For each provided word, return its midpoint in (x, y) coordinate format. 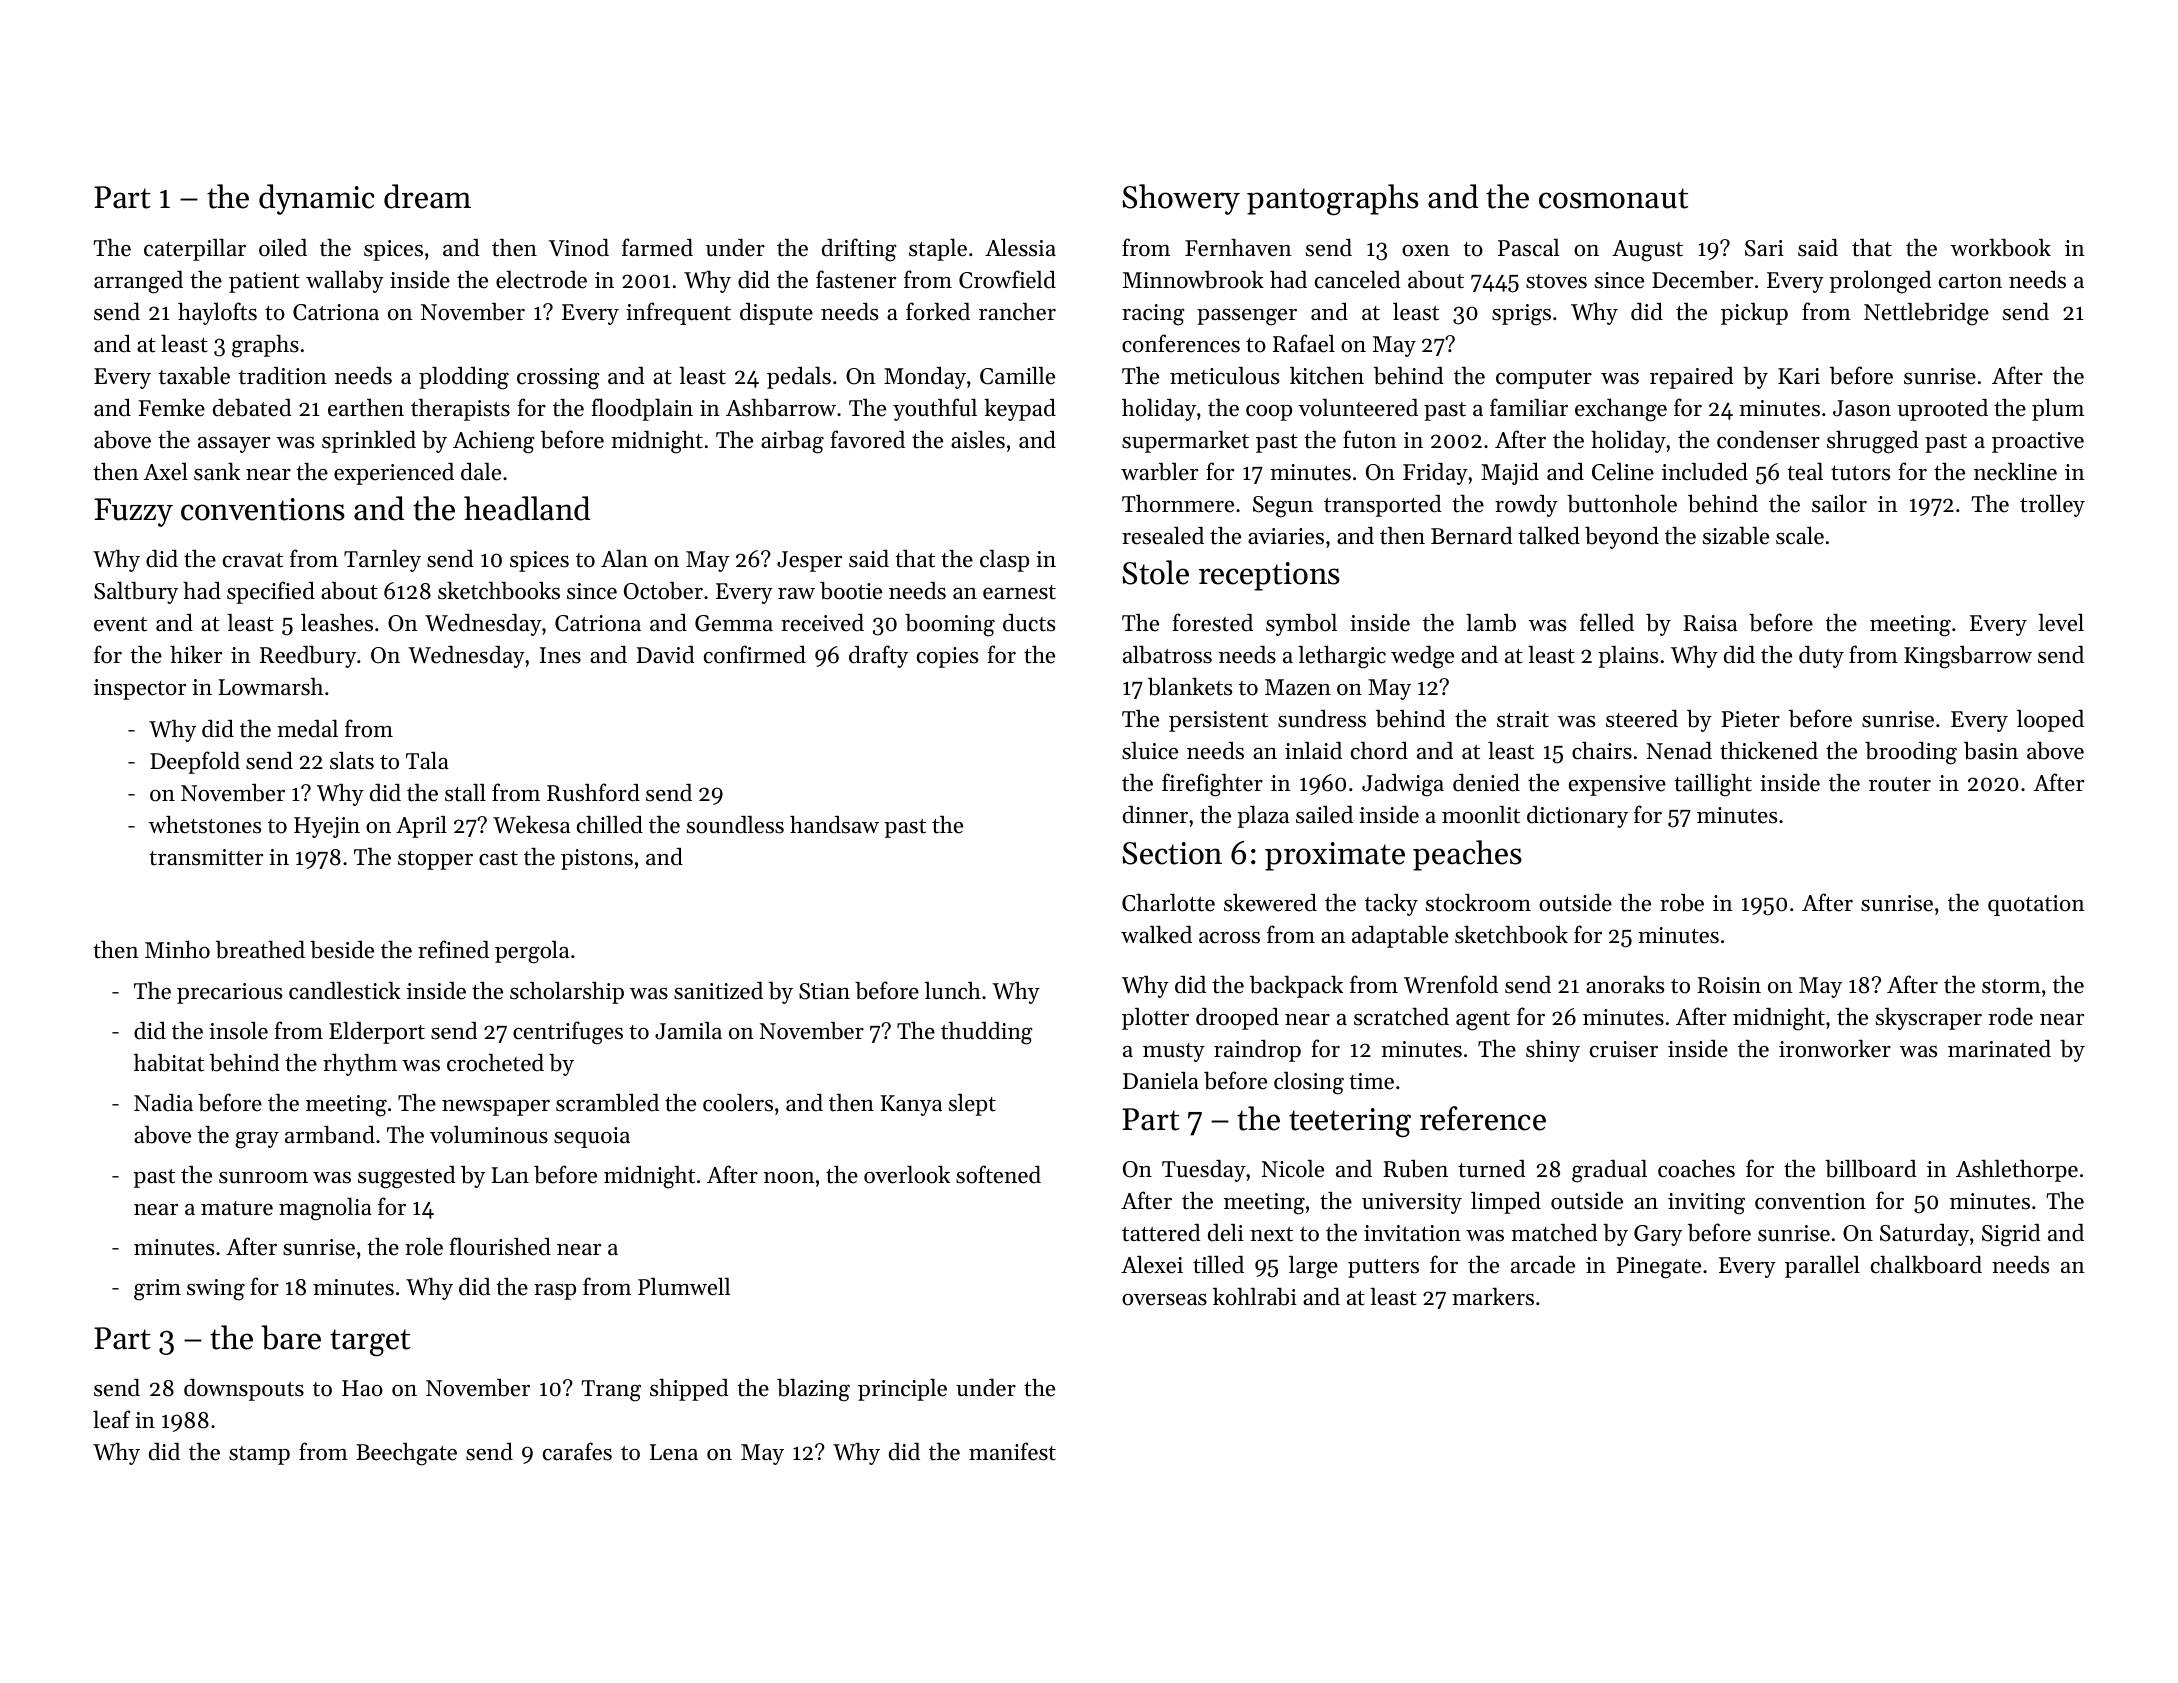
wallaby (345, 281)
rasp (555, 1292)
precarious (229, 993)
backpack (1296, 986)
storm (2011, 986)
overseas (1164, 1300)
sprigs (1521, 315)
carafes (577, 1451)
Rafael (1304, 343)
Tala (427, 760)
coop (1269, 413)
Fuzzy (133, 512)
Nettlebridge (1926, 314)
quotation (2036, 905)
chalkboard (1926, 1264)
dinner (1155, 815)
